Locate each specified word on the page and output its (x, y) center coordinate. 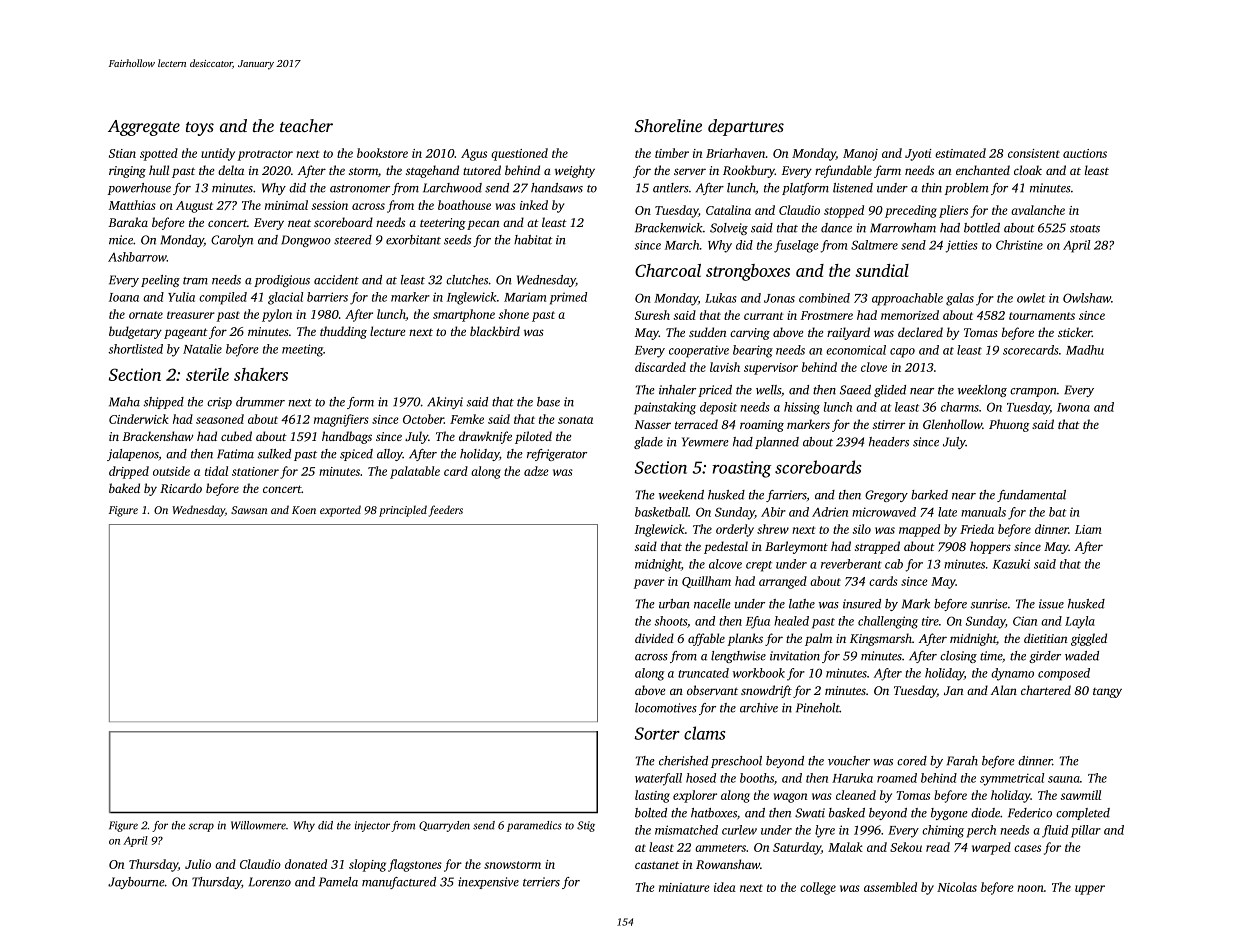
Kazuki (1011, 564)
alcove (725, 564)
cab (894, 564)
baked (124, 488)
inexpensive (488, 883)
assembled (890, 887)
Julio (198, 864)
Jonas (779, 298)
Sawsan (249, 510)
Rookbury (749, 171)
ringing (127, 172)
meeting (302, 350)
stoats (1085, 229)
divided (654, 638)
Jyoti (918, 155)
